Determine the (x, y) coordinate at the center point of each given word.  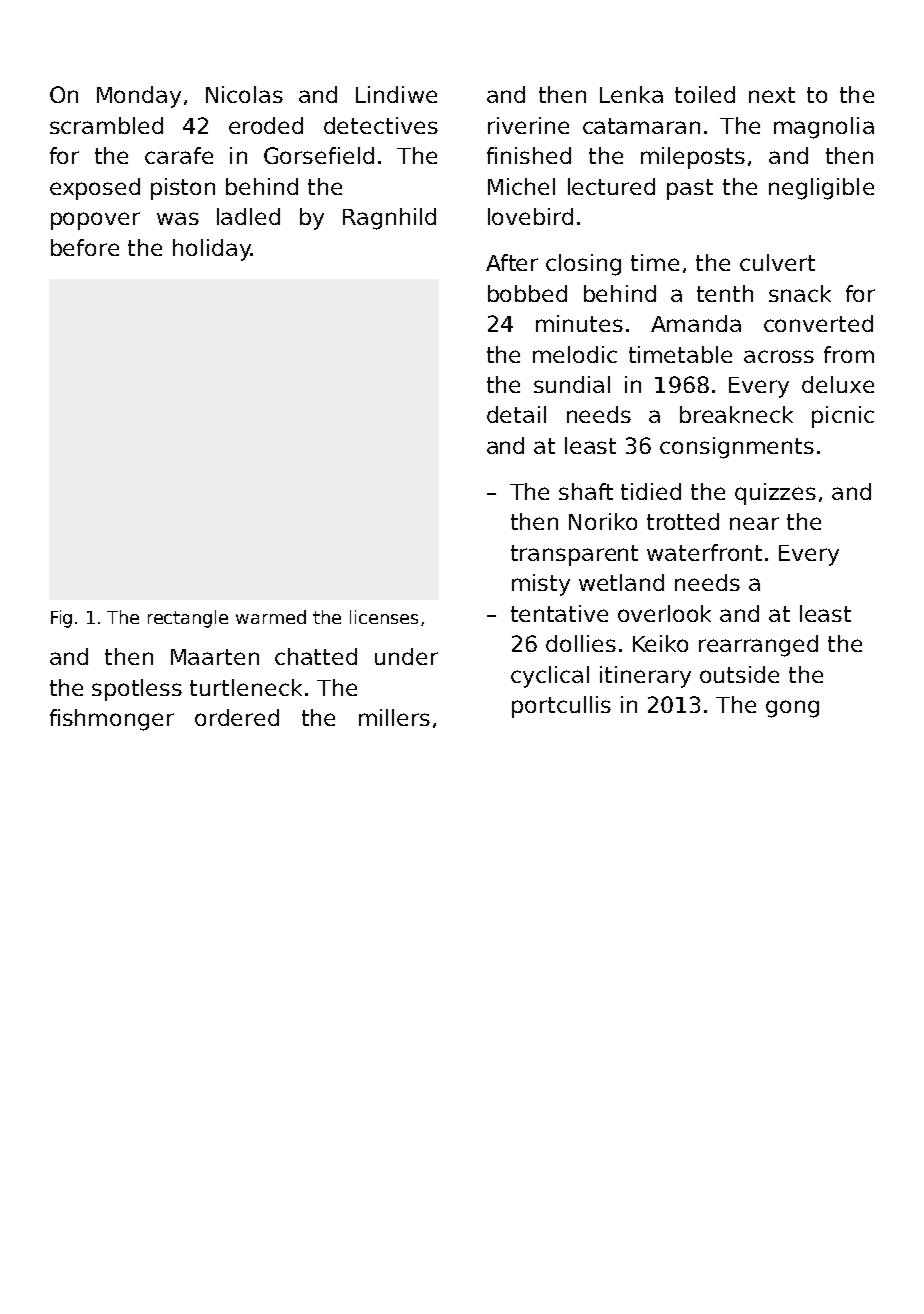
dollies (581, 643)
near (754, 523)
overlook (664, 613)
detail (516, 414)
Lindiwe (396, 94)
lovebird (530, 216)
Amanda (696, 323)
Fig (61, 619)
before (85, 247)
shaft (586, 491)
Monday (139, 97)
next (772, 95)
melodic (575, 354)
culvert (777, 262)
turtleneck (246, 687)
